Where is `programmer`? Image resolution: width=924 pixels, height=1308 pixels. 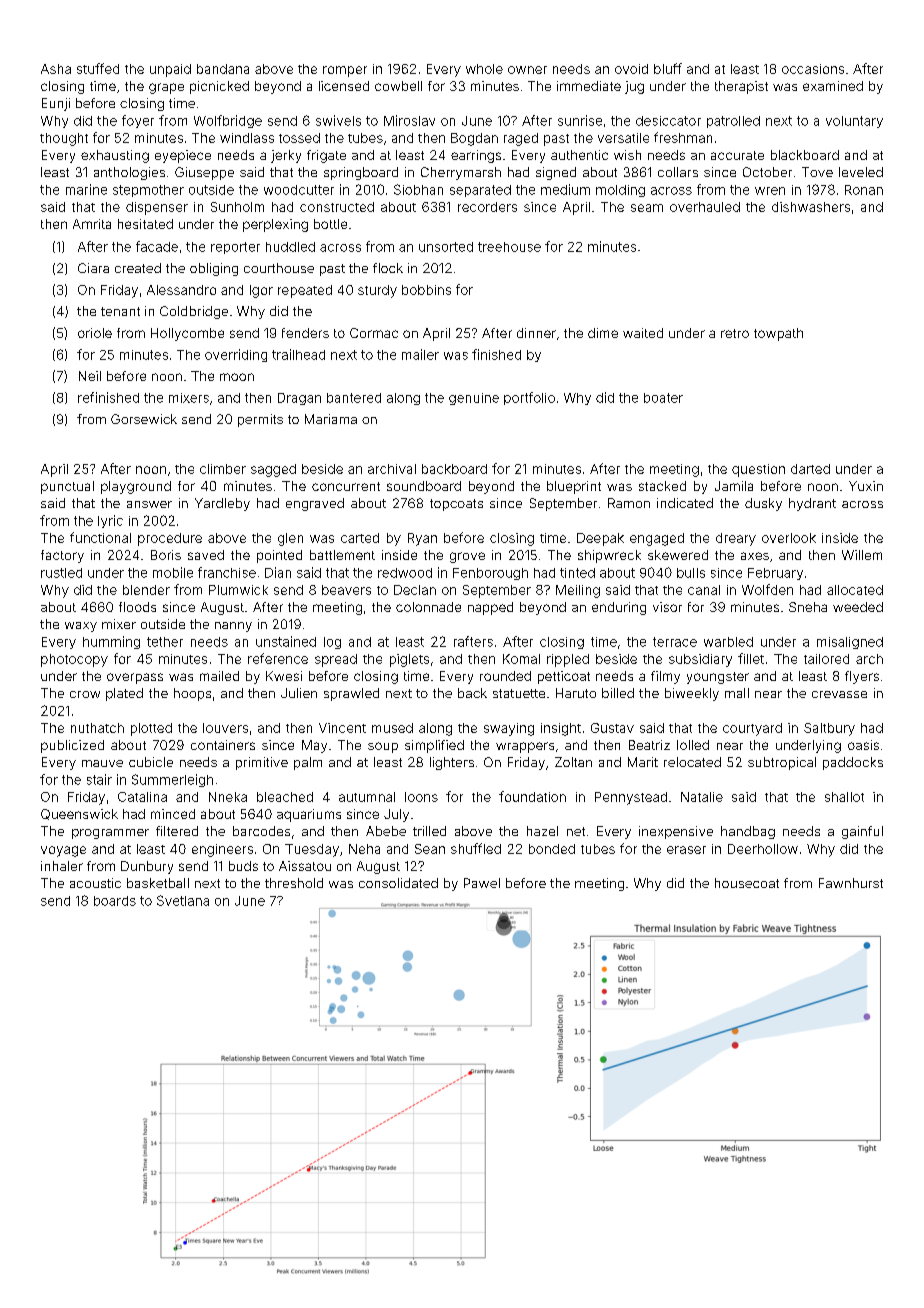 programmer is located at coordinates (110, 834).
